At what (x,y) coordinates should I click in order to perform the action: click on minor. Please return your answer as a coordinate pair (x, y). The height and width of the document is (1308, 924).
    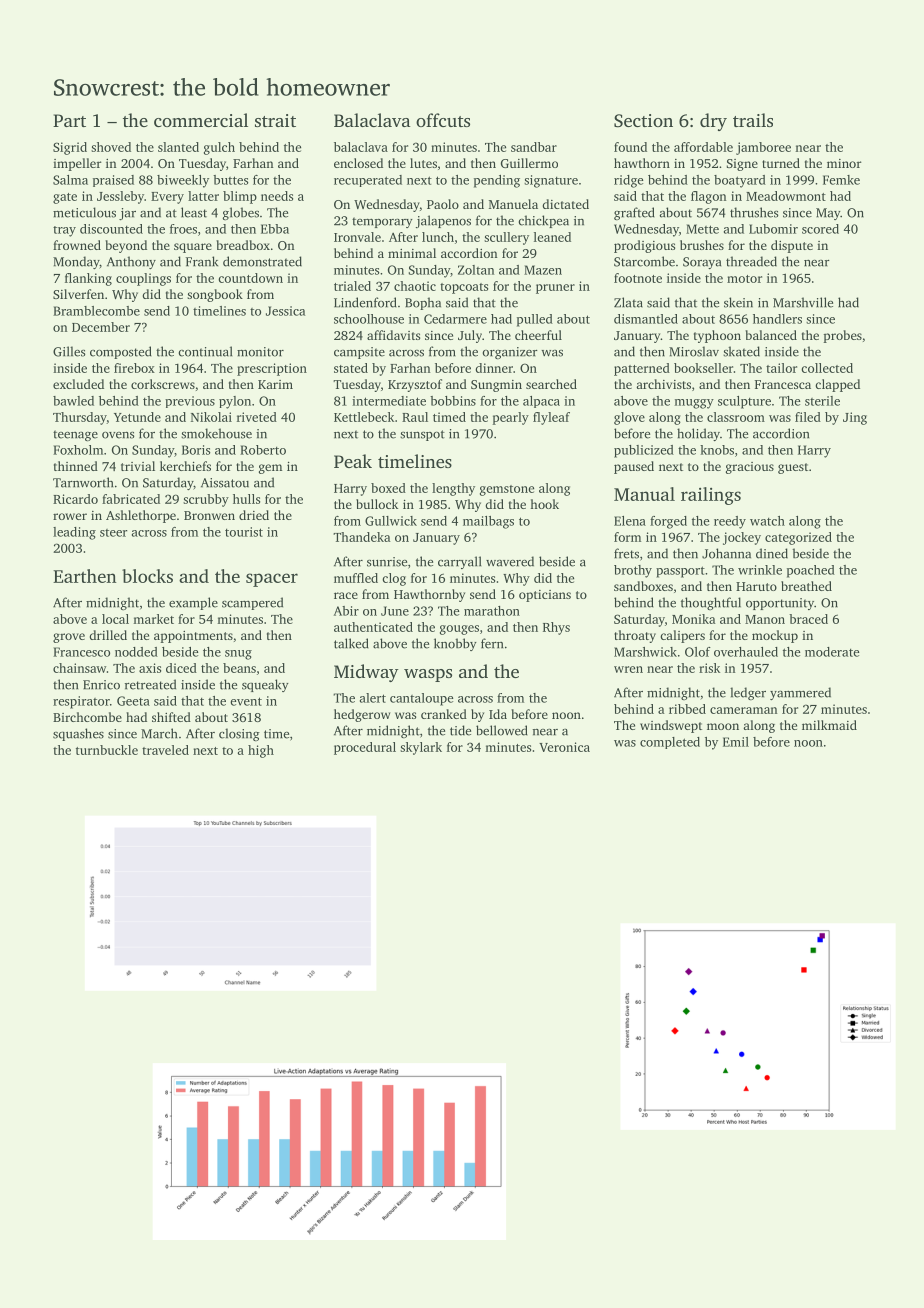
    Looking at the image, I should click on (844, 163).
